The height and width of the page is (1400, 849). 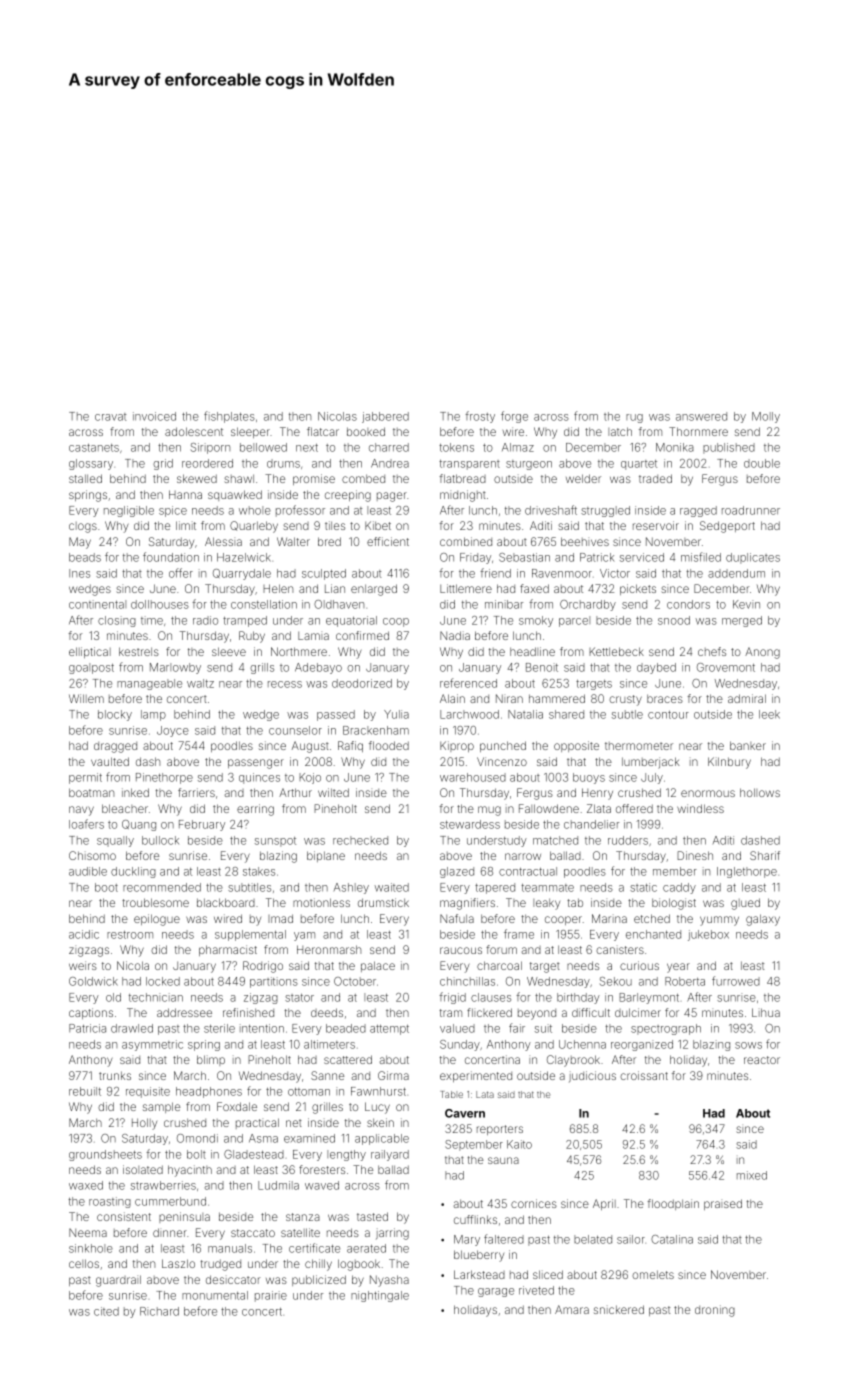 I want to click on nightingale, so click(x=380, y=1296).
